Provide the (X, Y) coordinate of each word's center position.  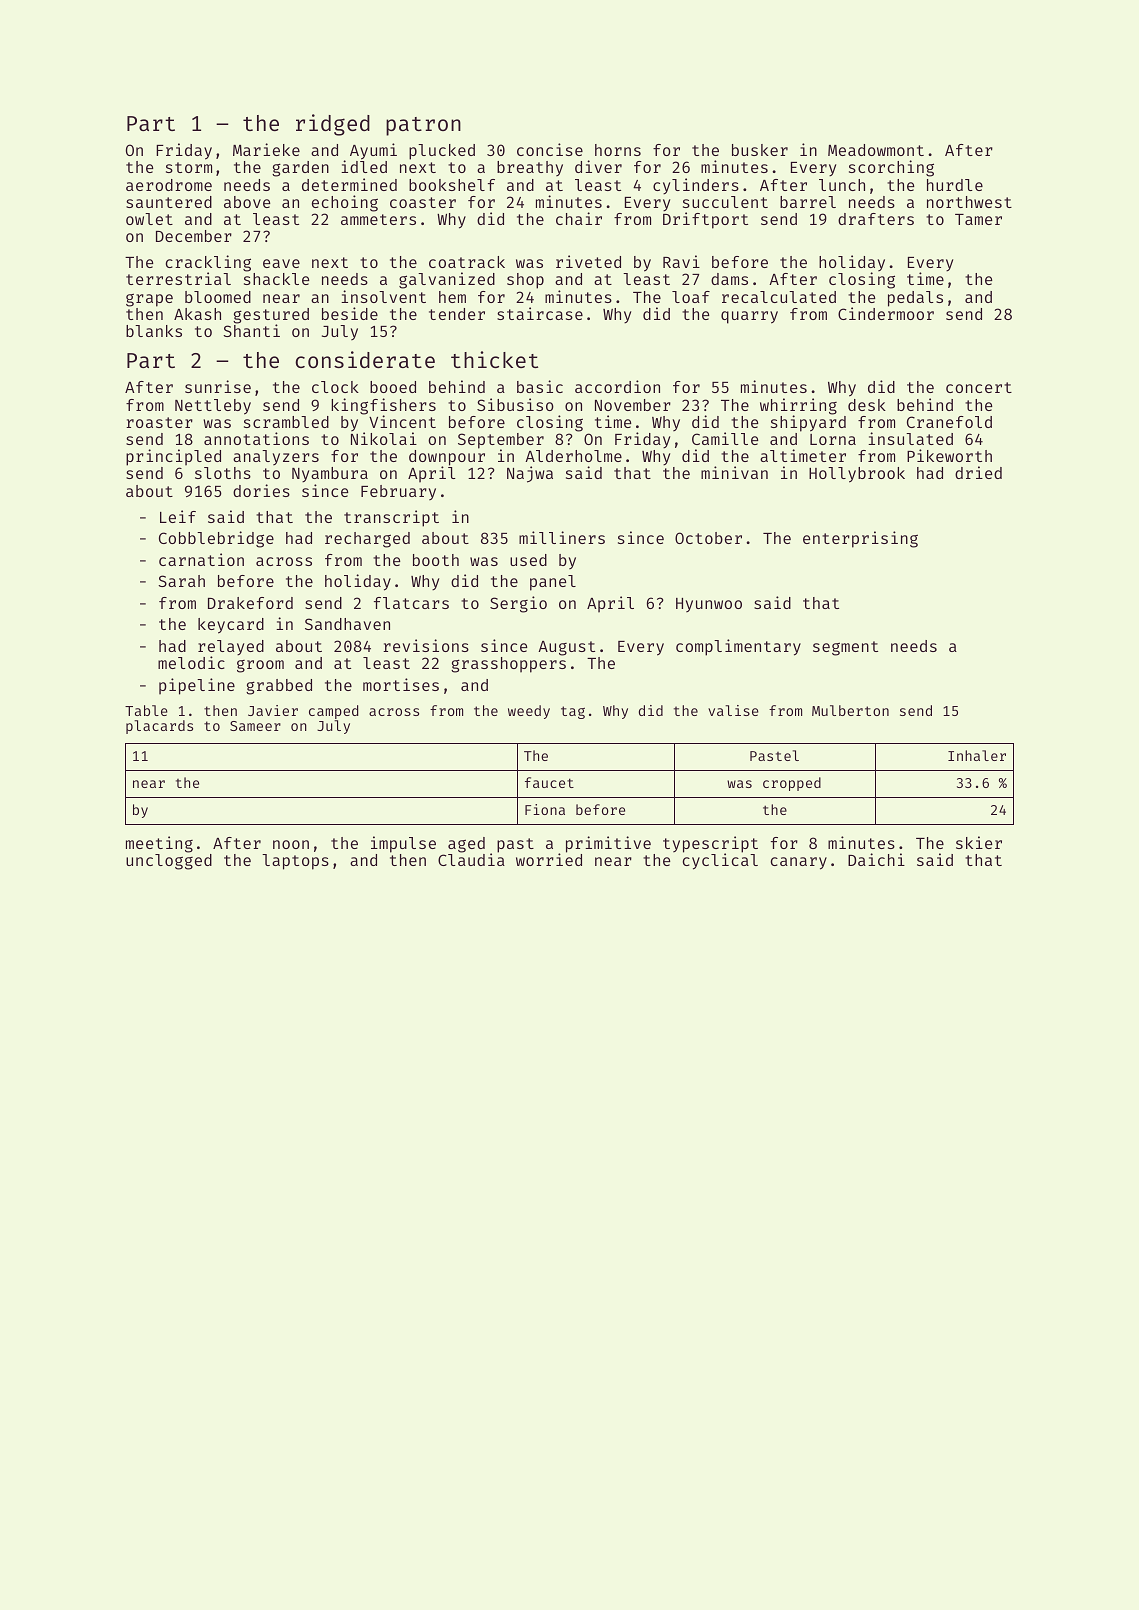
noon (291, 844)
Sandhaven (347, 624)
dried (978, 472)
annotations (256, 438)
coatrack (467, 262)
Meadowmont (876, 150)
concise (550, 149)
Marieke (266, 149)
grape (149, 300)
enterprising (860, 539)
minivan (734, 472)
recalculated (779, 297)
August (566, 648)
